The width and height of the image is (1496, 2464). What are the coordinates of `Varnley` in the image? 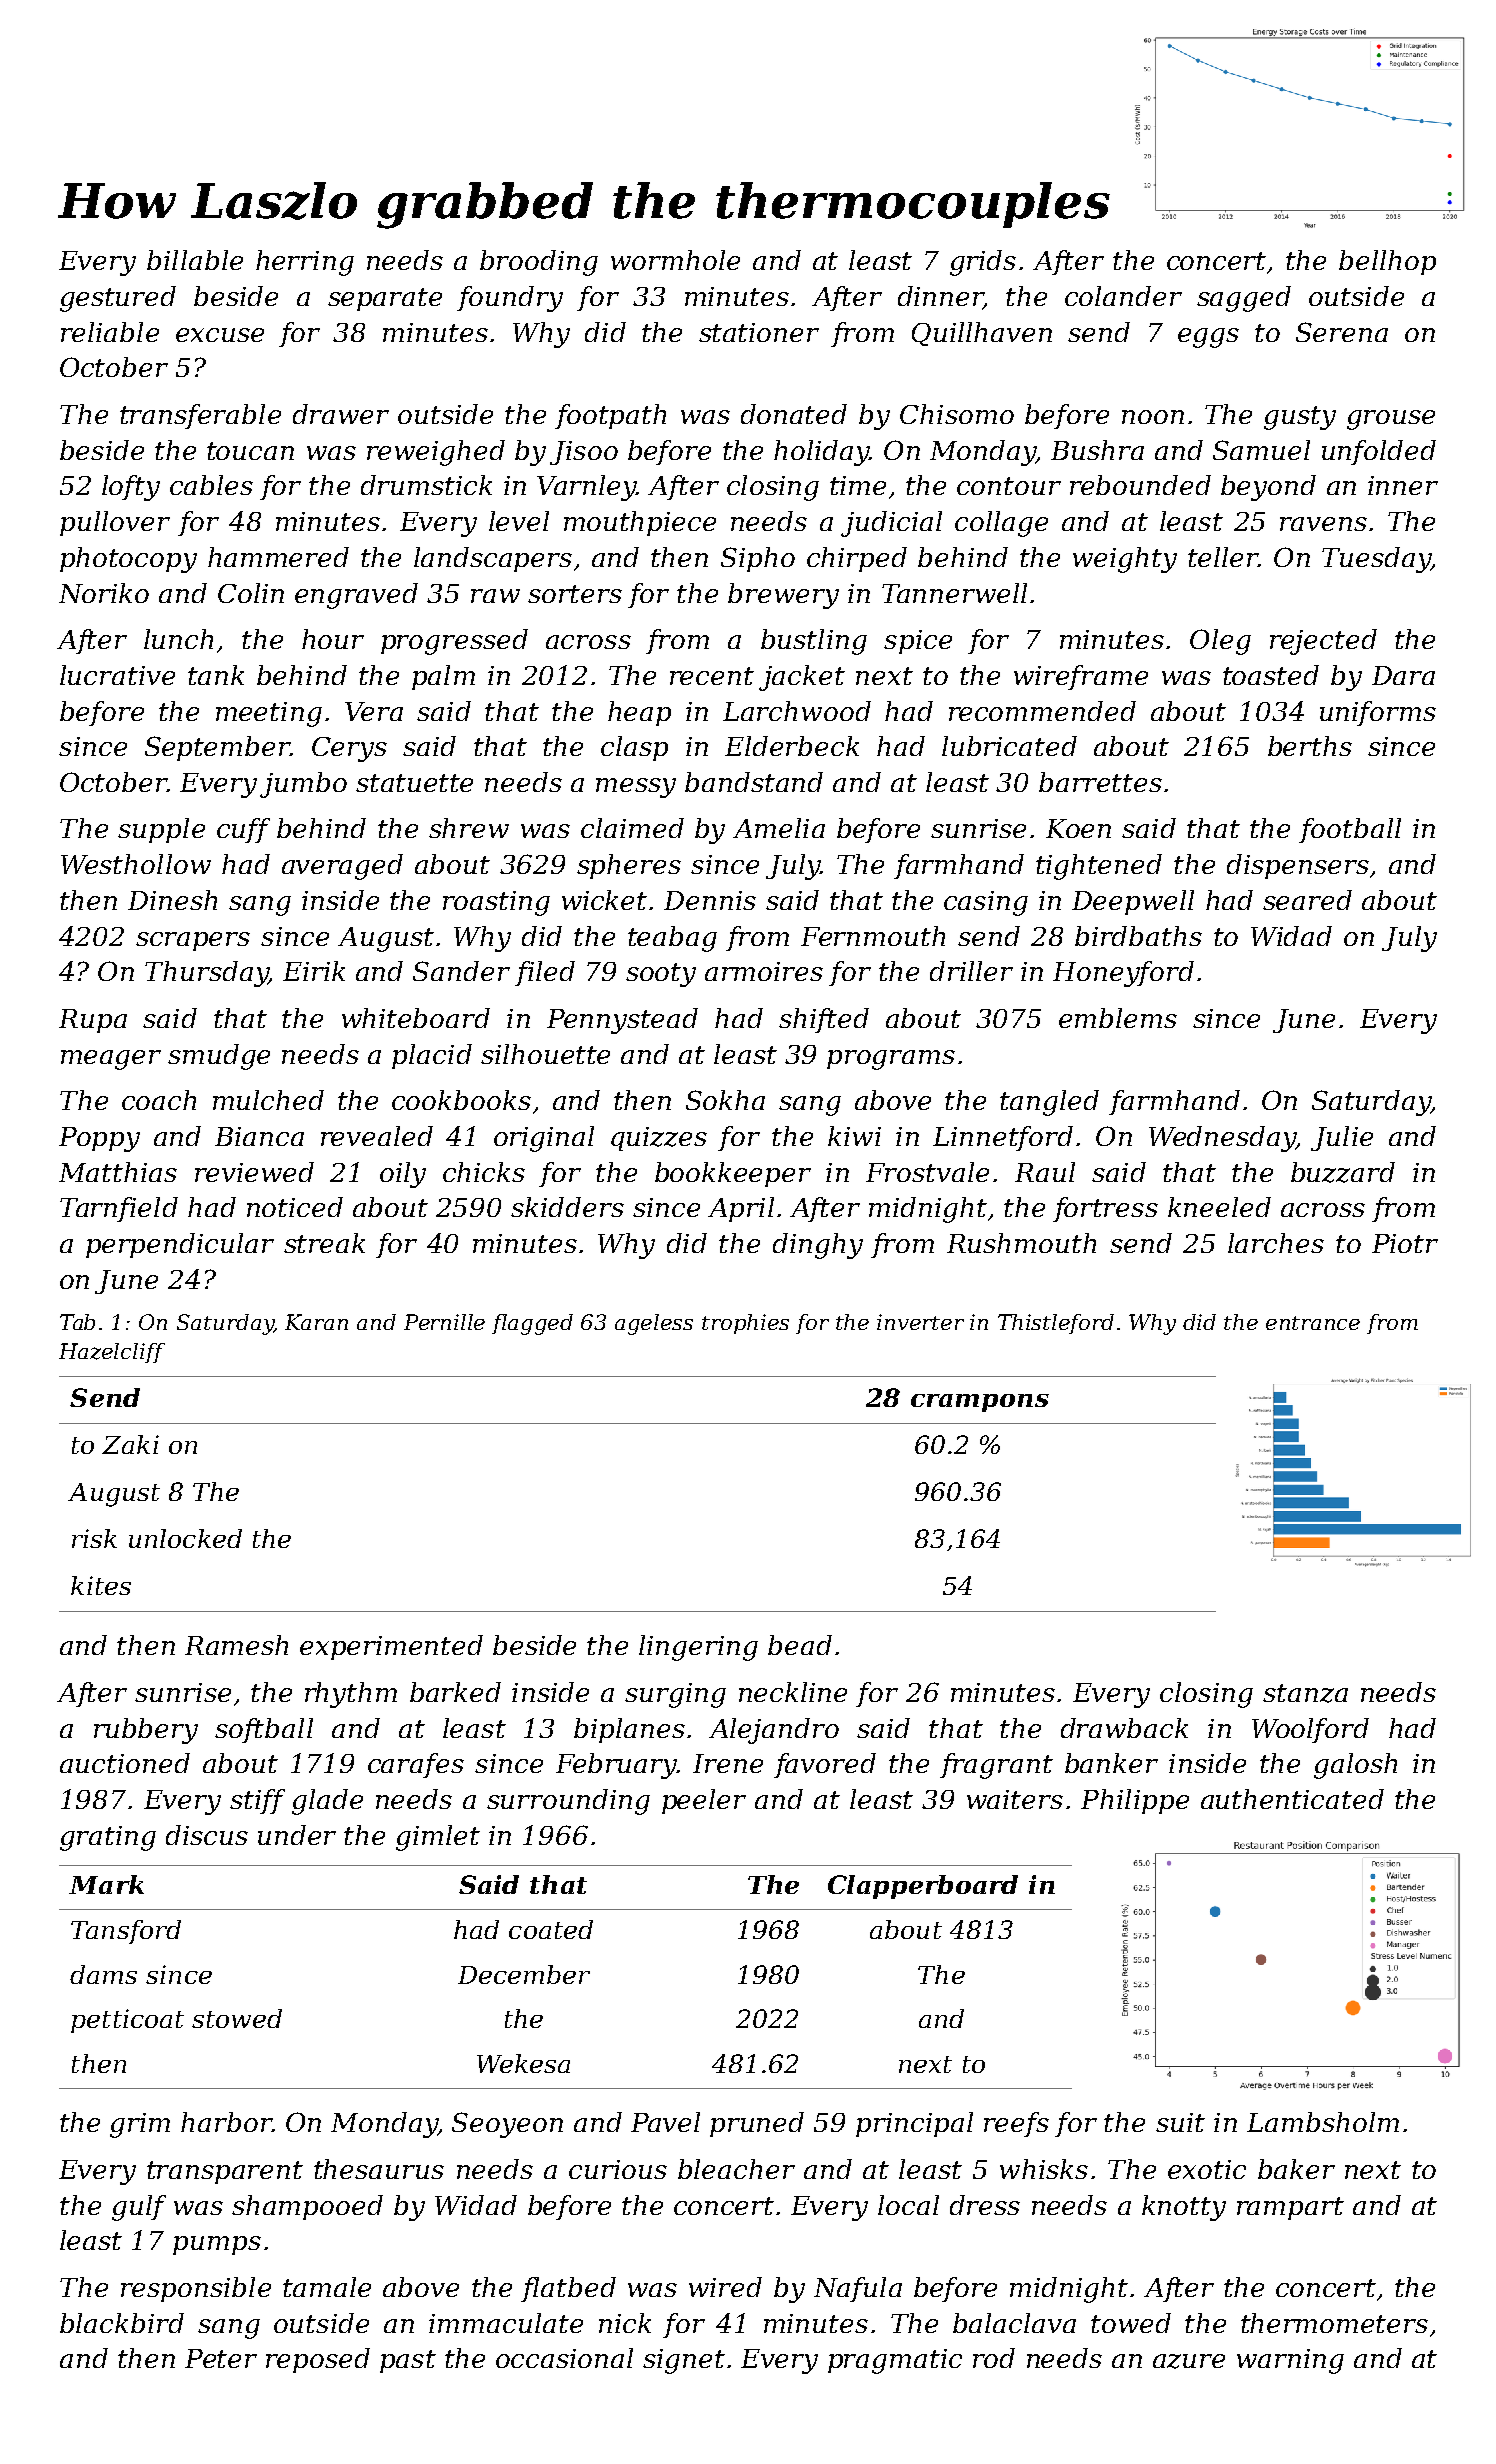 It's located at (587, 488).
